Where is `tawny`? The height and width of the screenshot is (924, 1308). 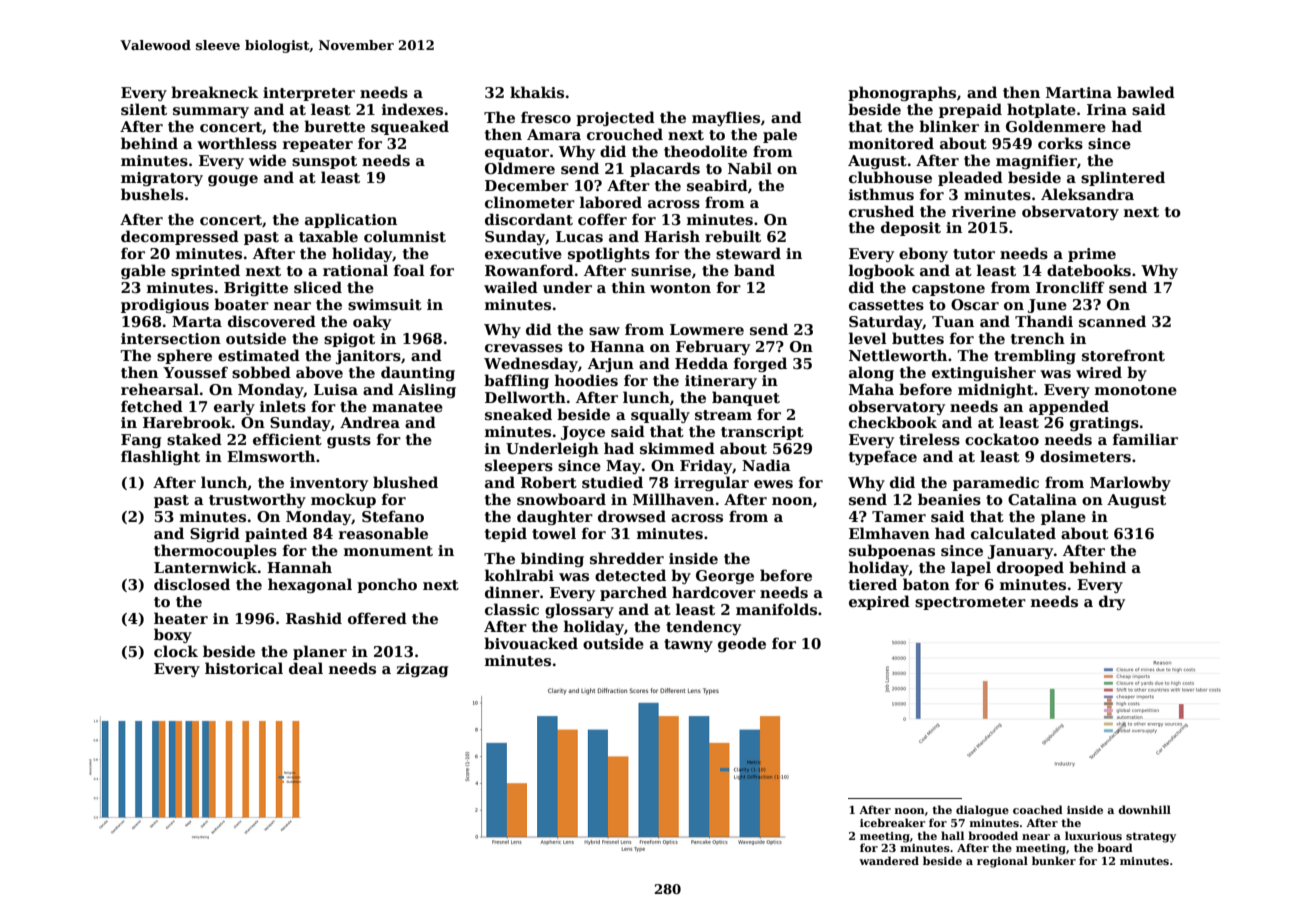
tawny is located at coordinates (688, 645).
